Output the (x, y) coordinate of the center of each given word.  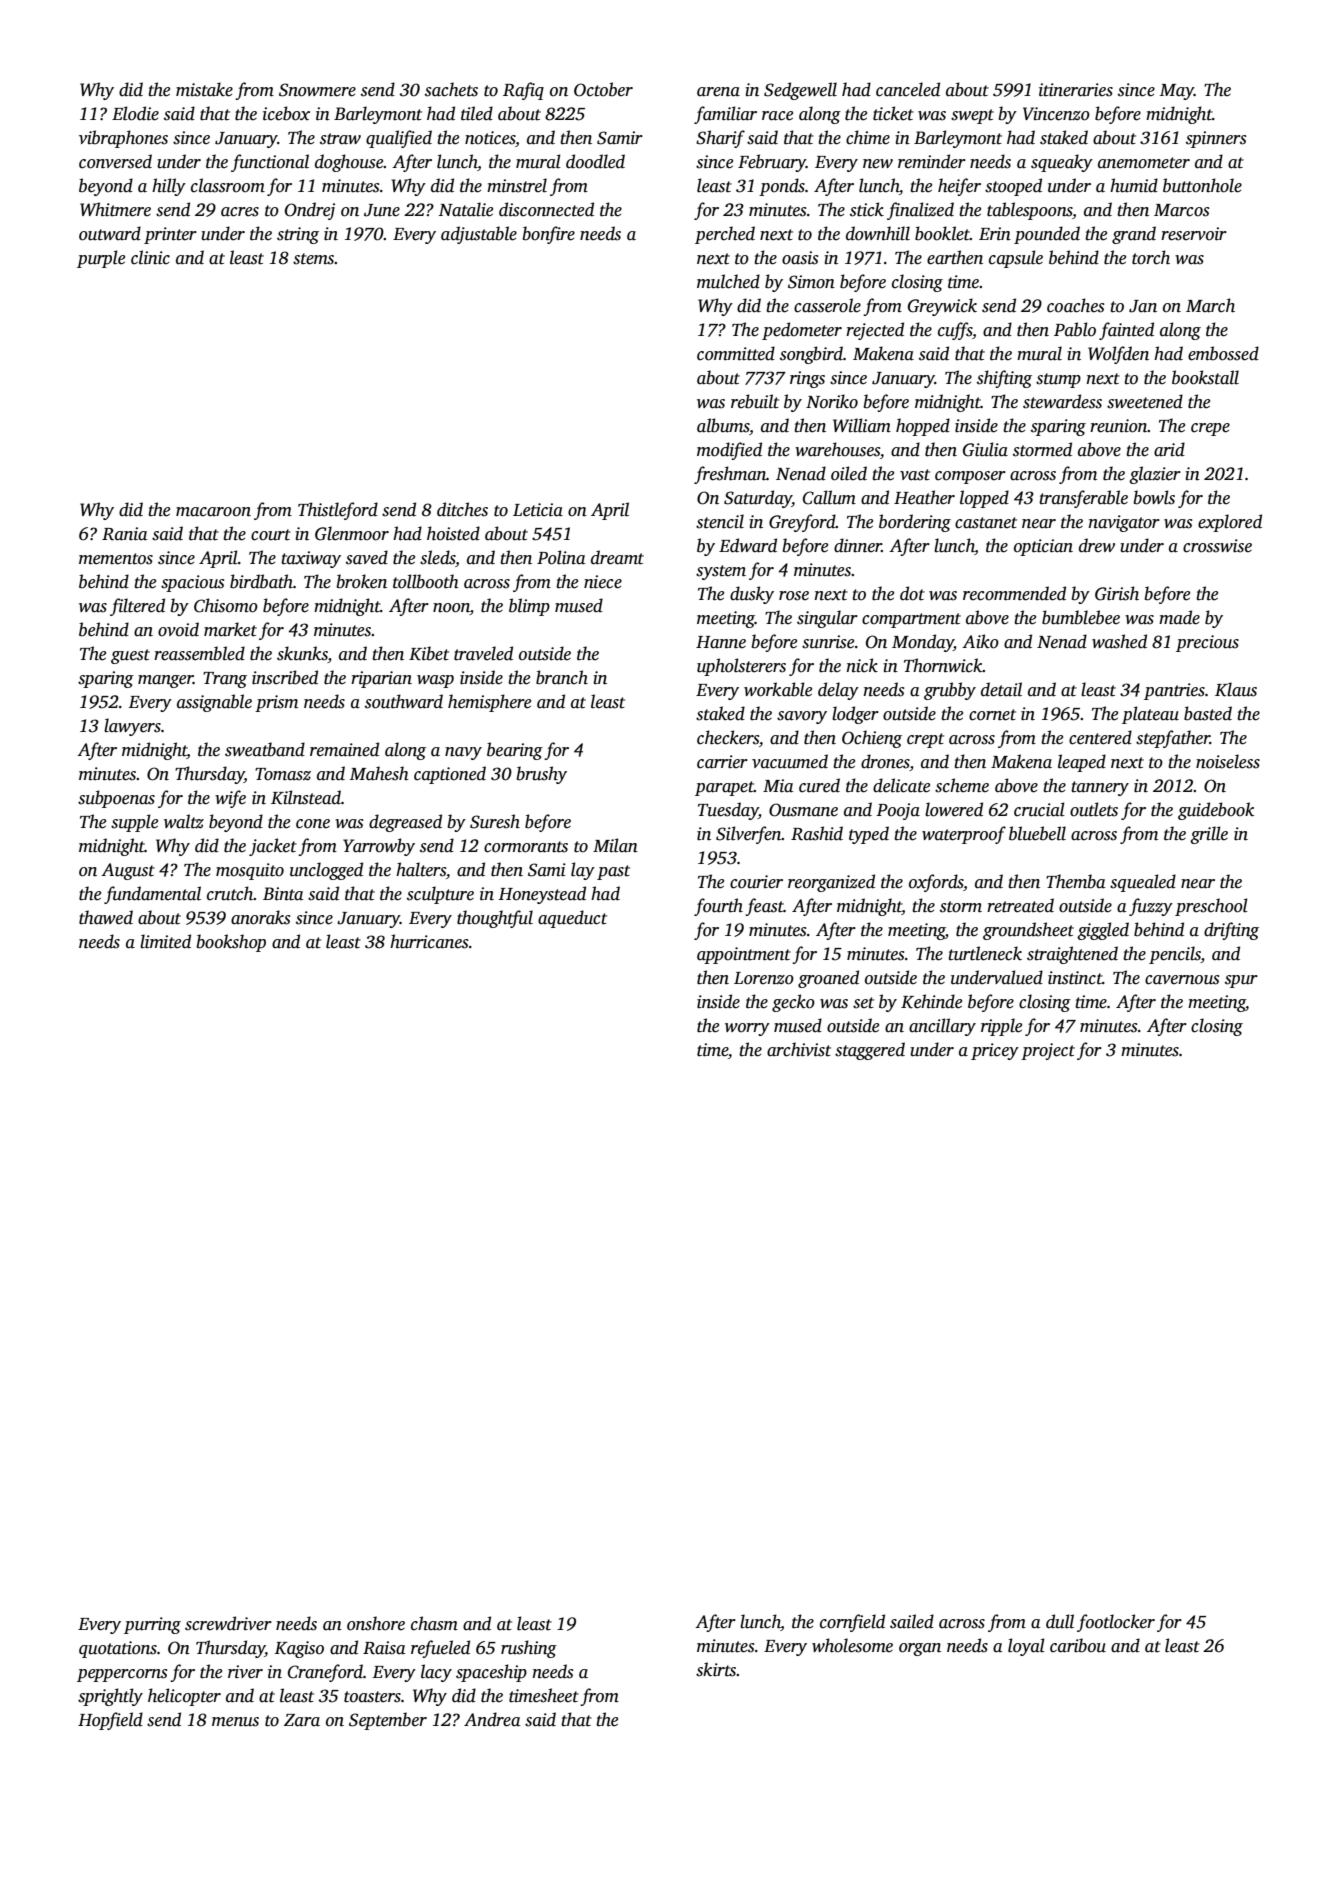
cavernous (1182, 980)
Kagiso (299, 1649)
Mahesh (379, 773)
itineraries (1076, 90)
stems (313, 259)
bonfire (549, 235)
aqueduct (572, 919)
